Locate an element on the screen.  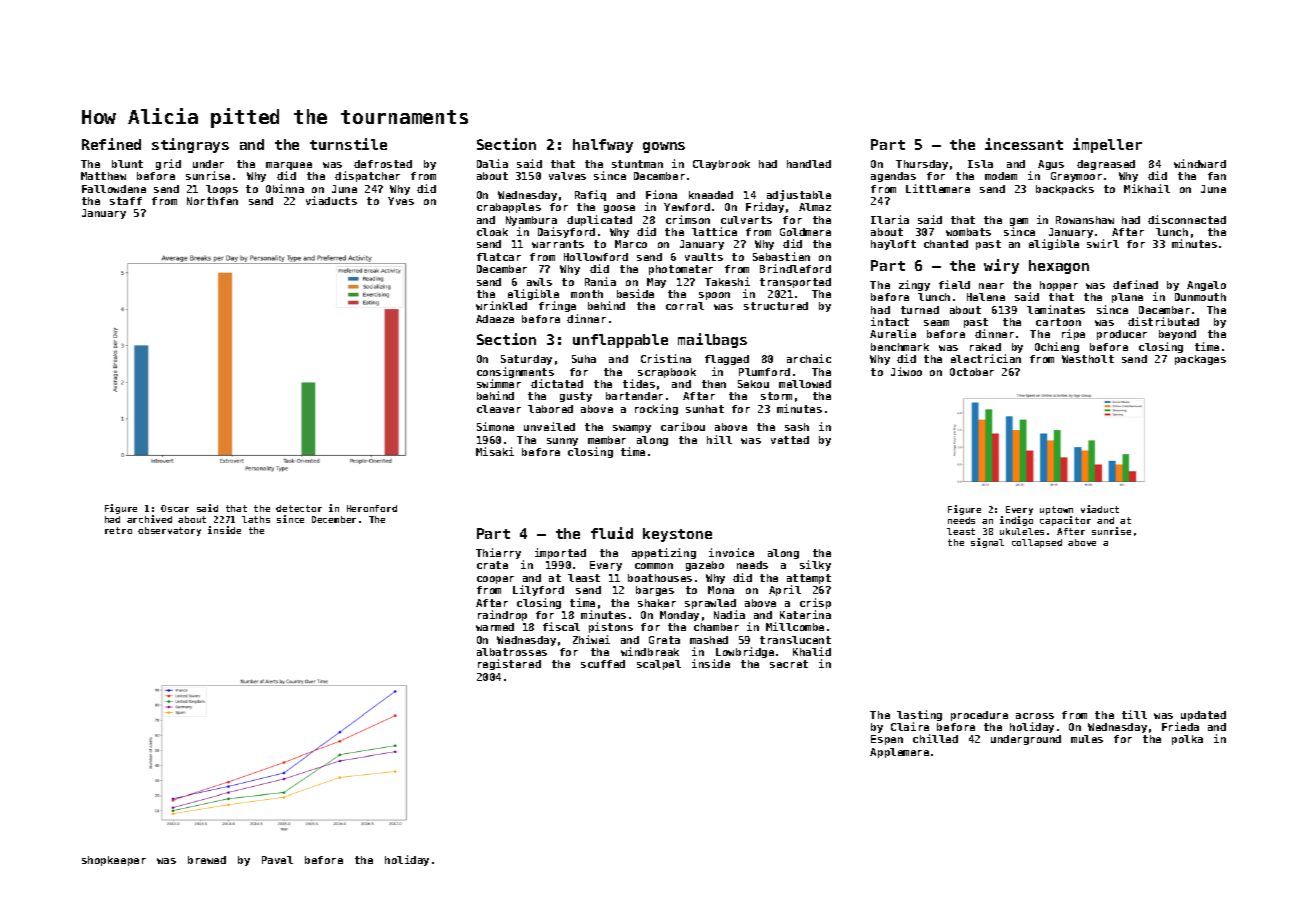
Cristina is located at coordinates (666, 358).
